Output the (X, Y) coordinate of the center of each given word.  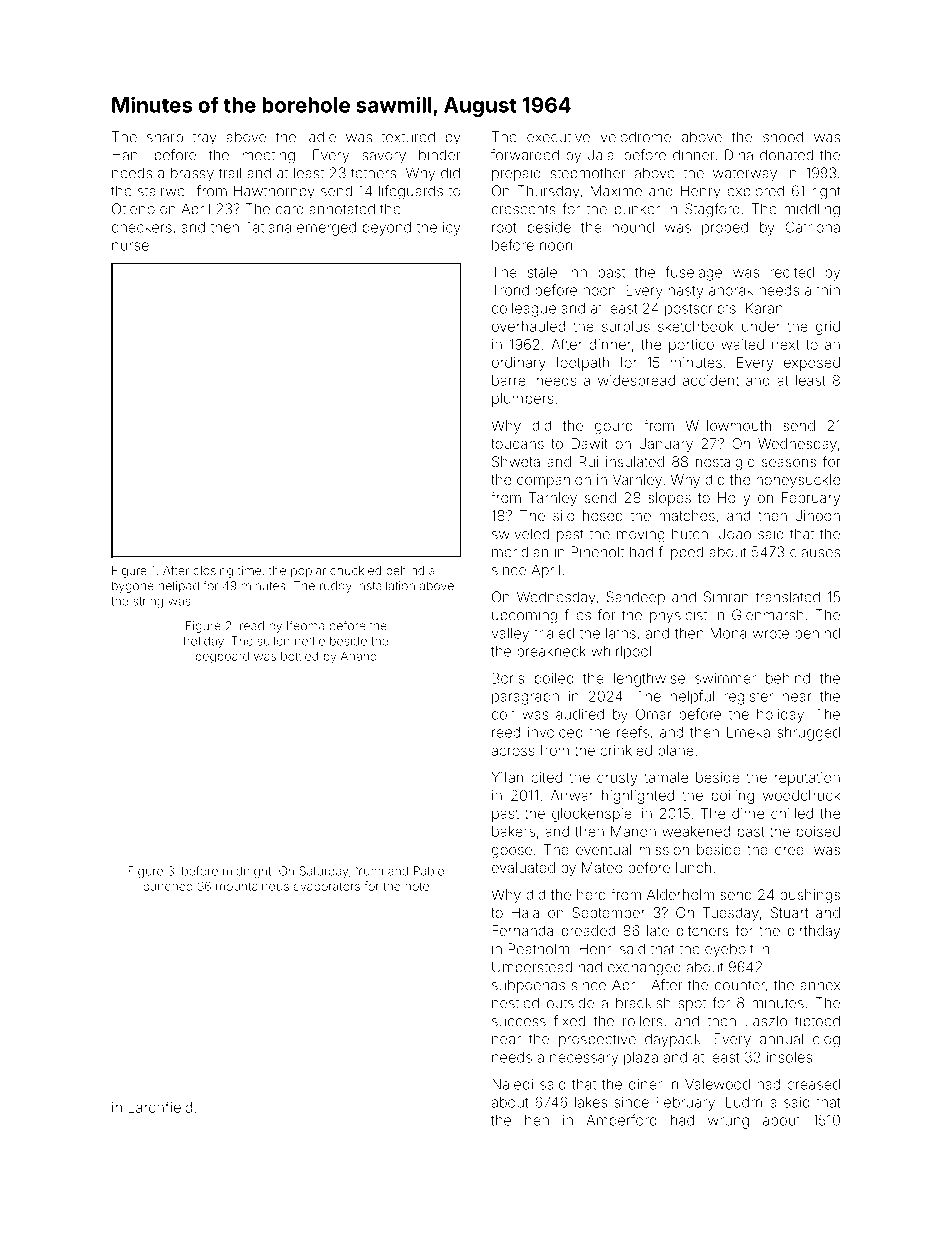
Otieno (133, 209)
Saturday (324, 872)
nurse (130, 246)
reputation (807, 779)
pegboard (222, 658)
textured (408, 137)
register (748, 698)
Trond (510, 290)
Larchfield (160, 1107)
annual (781, 1039)
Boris (508, 678)
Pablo (429, 871)
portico (691, 346)
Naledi (512, 1084)
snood (783, 137)
